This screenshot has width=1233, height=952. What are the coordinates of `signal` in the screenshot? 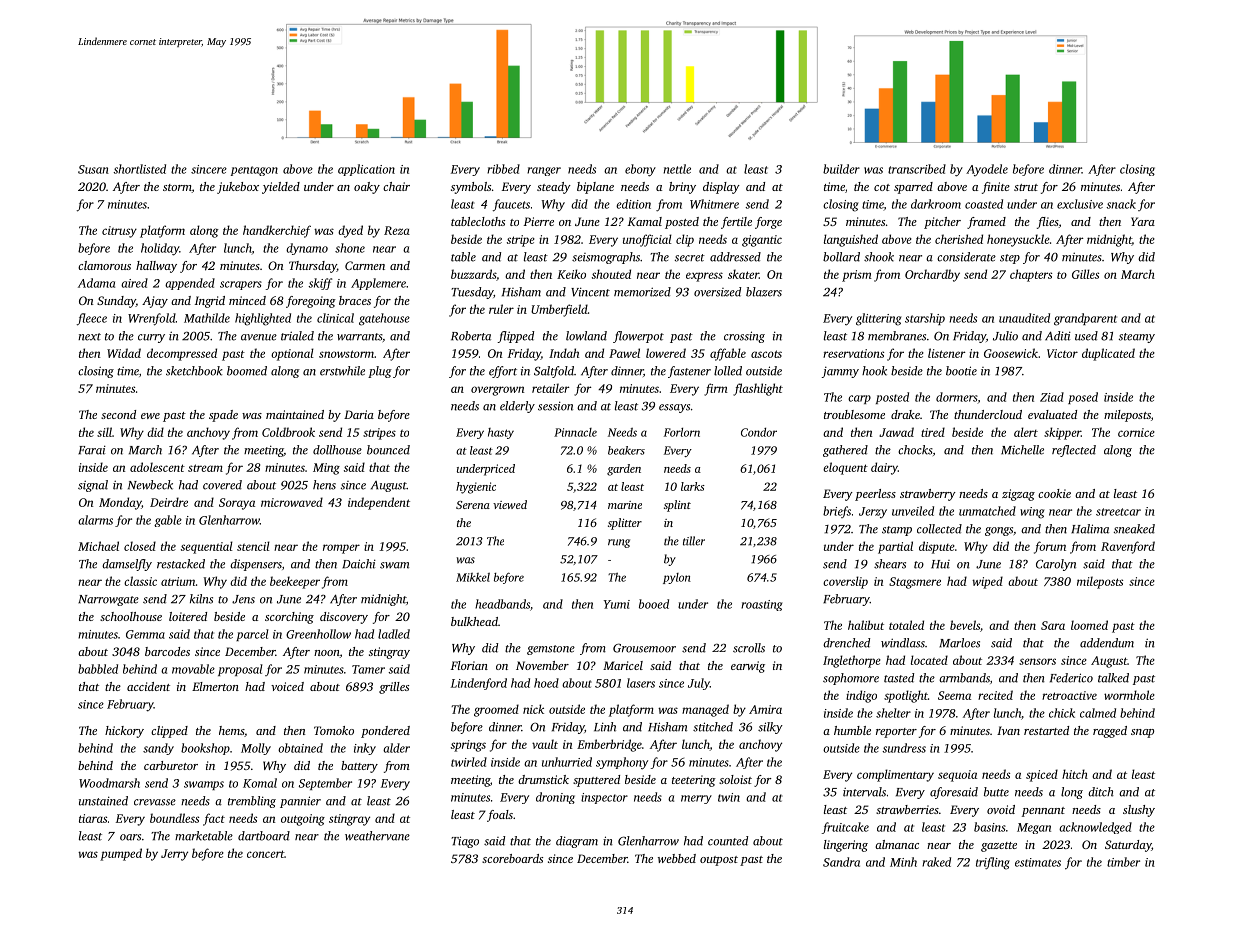 It's located at (93, 486).
